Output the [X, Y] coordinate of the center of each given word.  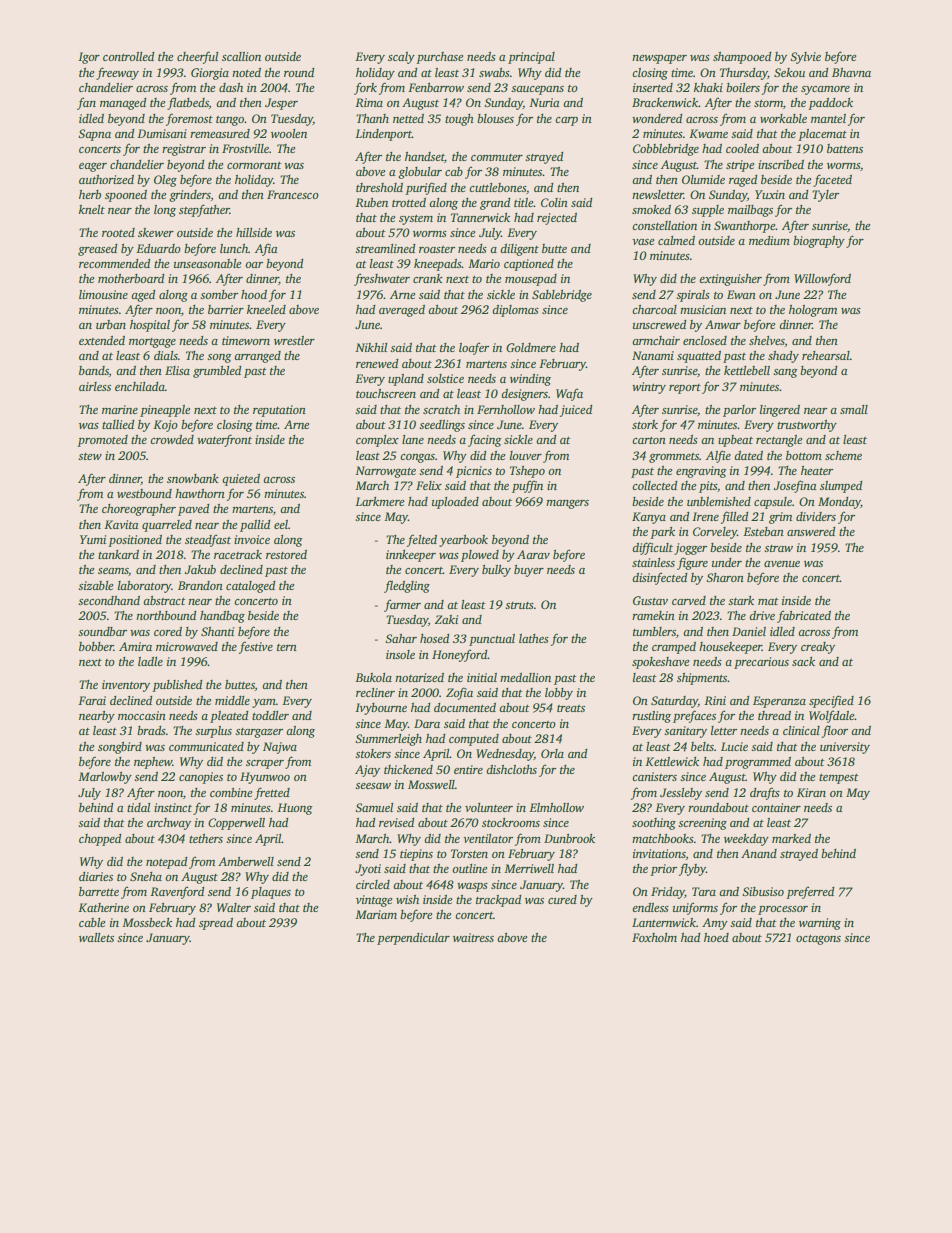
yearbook [463, 541]
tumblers [654, 631]
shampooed [742, 58]
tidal [138, 807]
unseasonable [207, 263]
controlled [129, 56]
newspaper [659, 59]
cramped [674, 648]
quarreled [167, 526]
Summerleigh [388, 740]
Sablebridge [562, 296]
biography [819, 242]
